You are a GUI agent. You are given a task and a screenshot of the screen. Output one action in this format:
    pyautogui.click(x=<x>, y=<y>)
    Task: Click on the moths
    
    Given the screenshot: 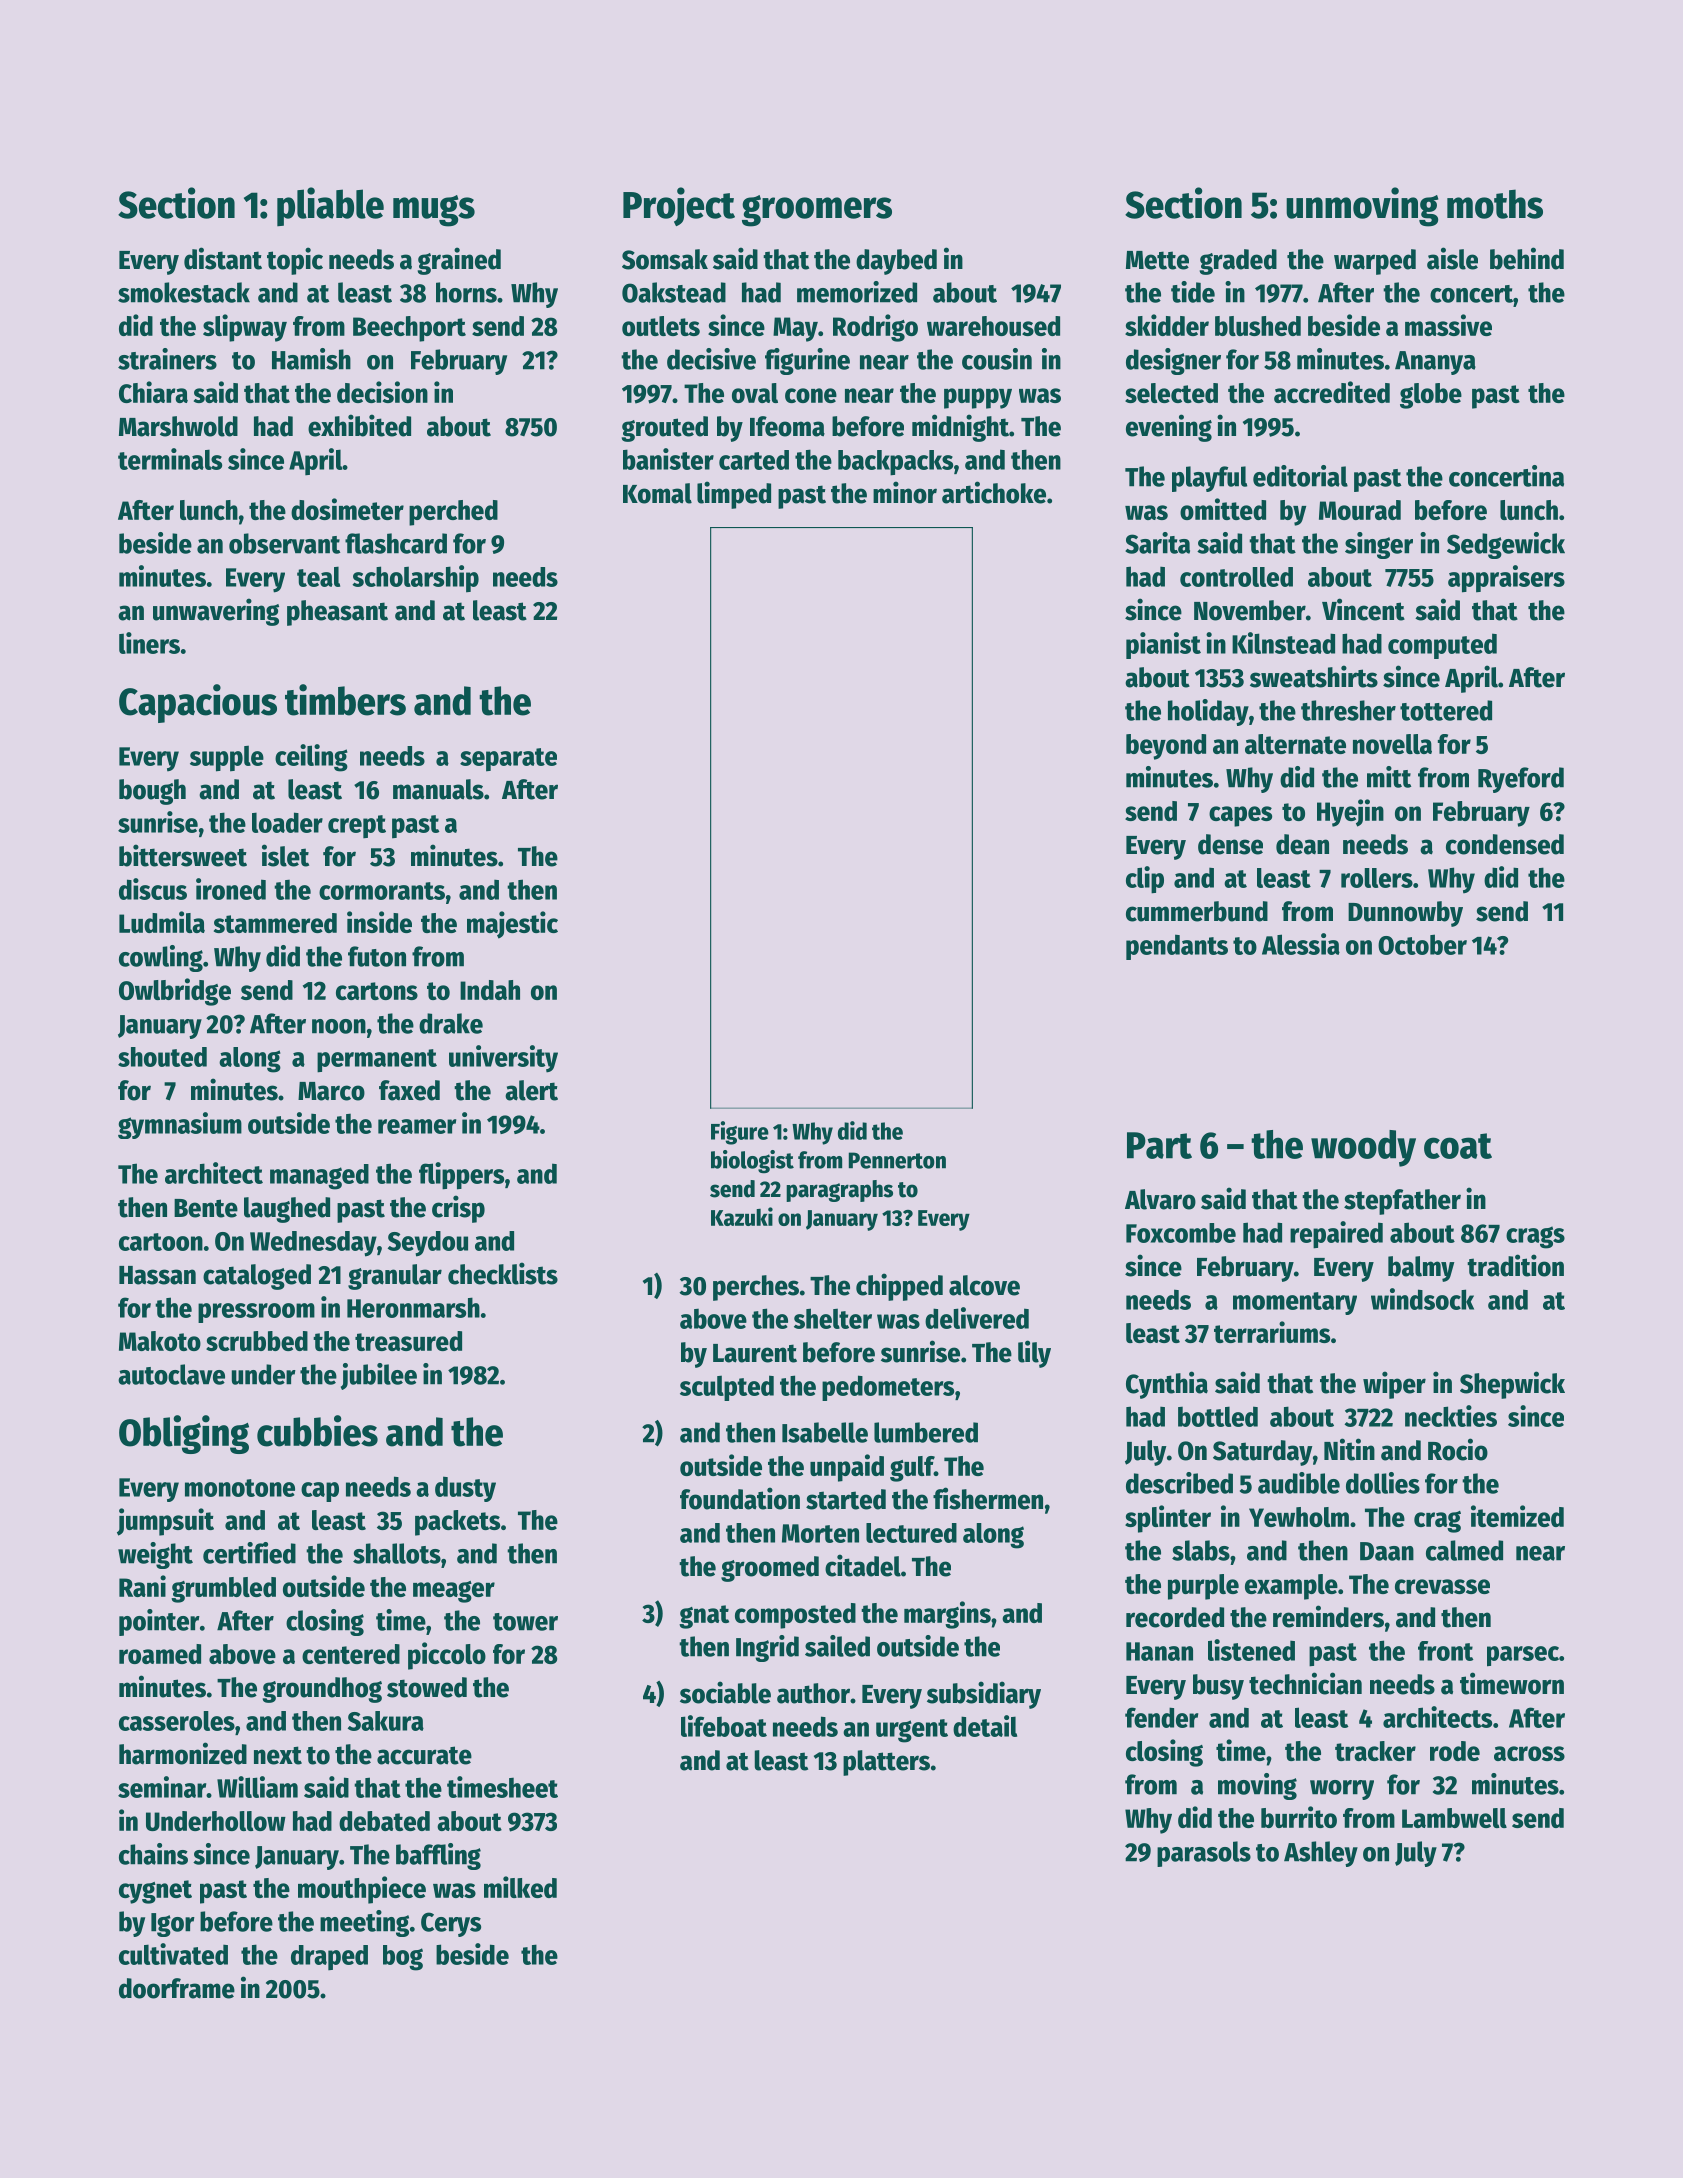 What is the action you would take?
    pyautogui.click(x=1495, y=204)
